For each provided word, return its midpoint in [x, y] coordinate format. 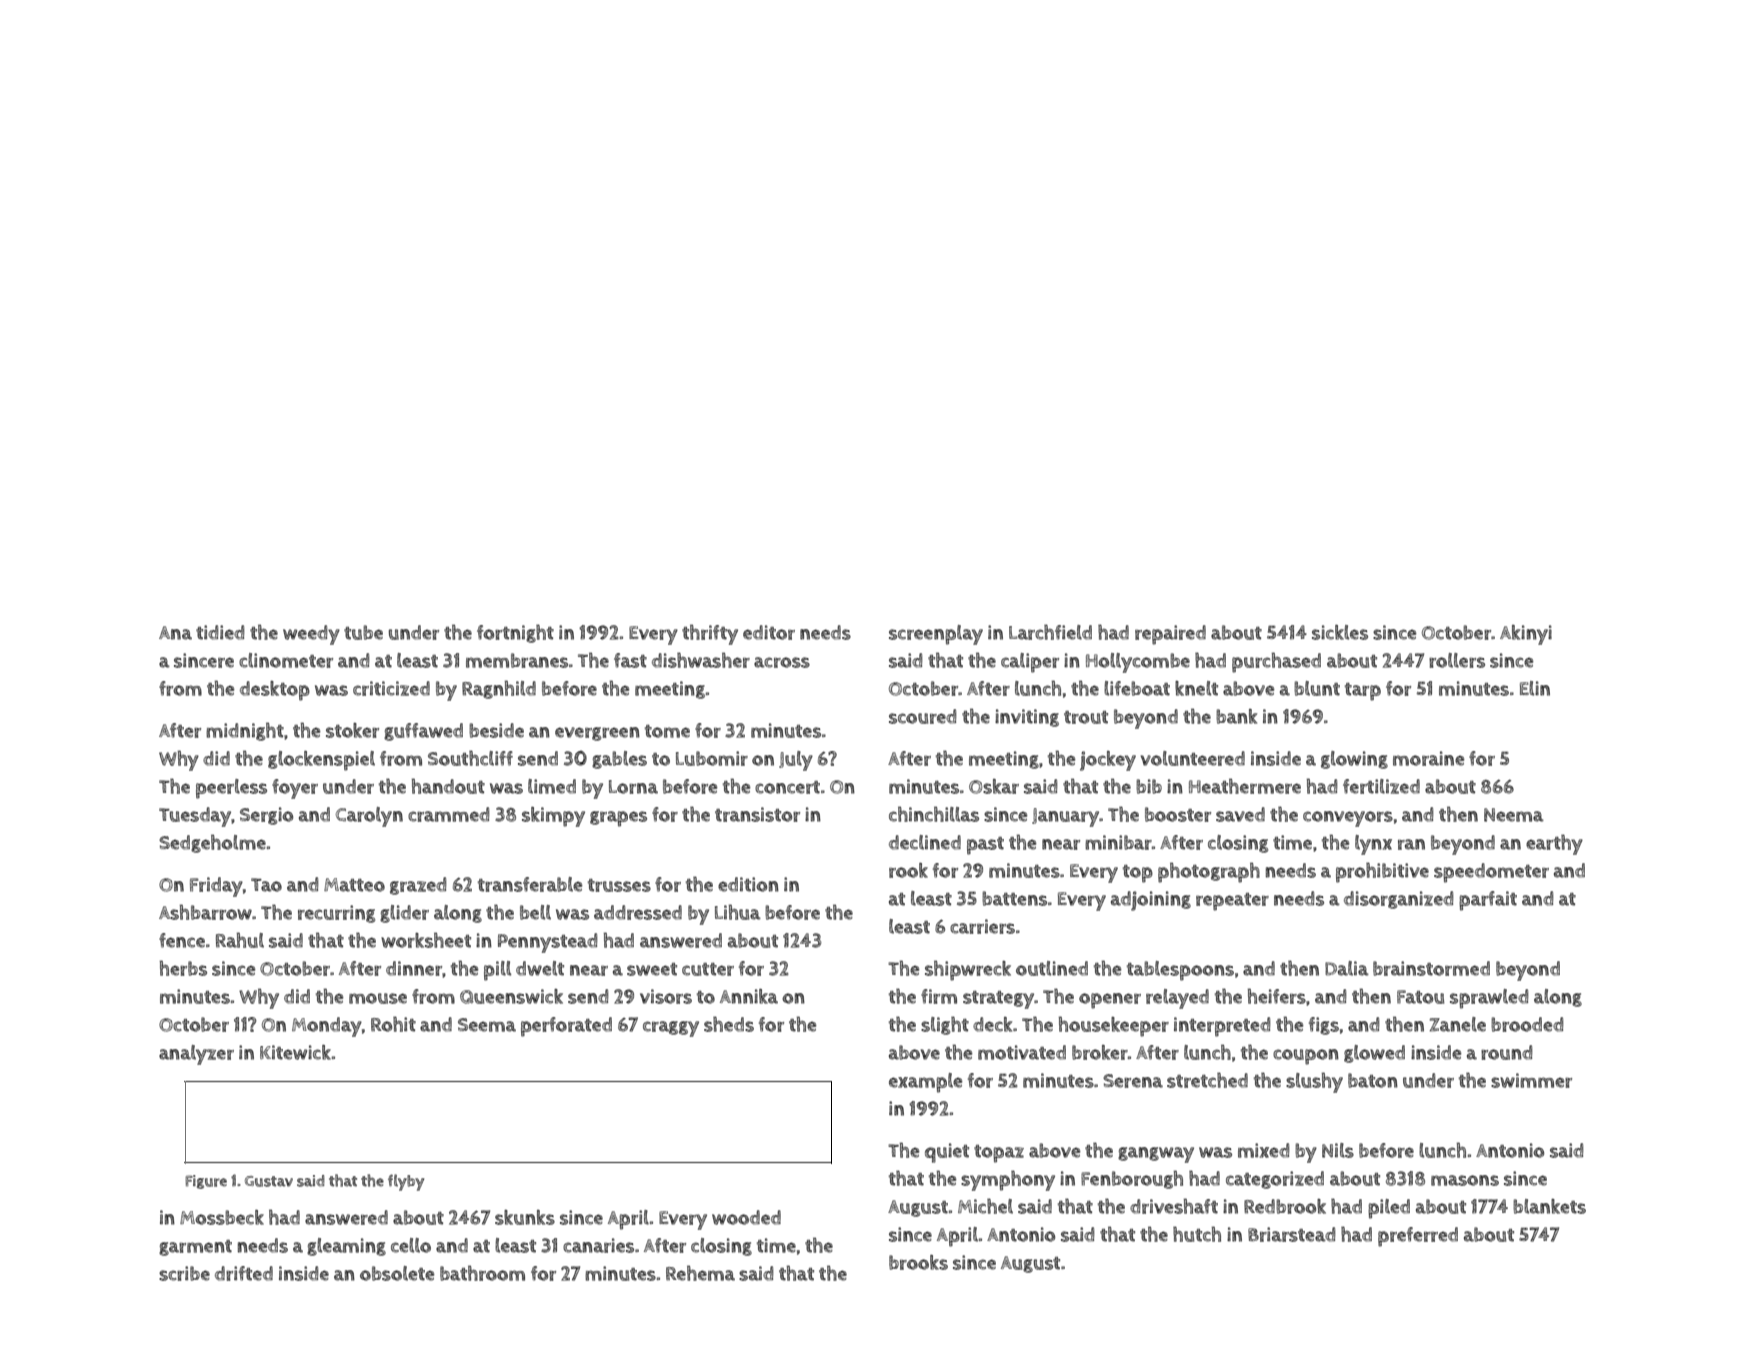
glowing [1354, 760]
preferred [1418, 1237]
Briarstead [1292, 1234]
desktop [275, 691]
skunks [525, 1217]
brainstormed [1431, 968]
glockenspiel [321, 761]
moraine [1428, 758]
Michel [985, 1206]
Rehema [700, 1273]
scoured [923, 716]
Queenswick [511, 996]
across [782, 662]
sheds [729, 1024]
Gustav [269, 1181]
